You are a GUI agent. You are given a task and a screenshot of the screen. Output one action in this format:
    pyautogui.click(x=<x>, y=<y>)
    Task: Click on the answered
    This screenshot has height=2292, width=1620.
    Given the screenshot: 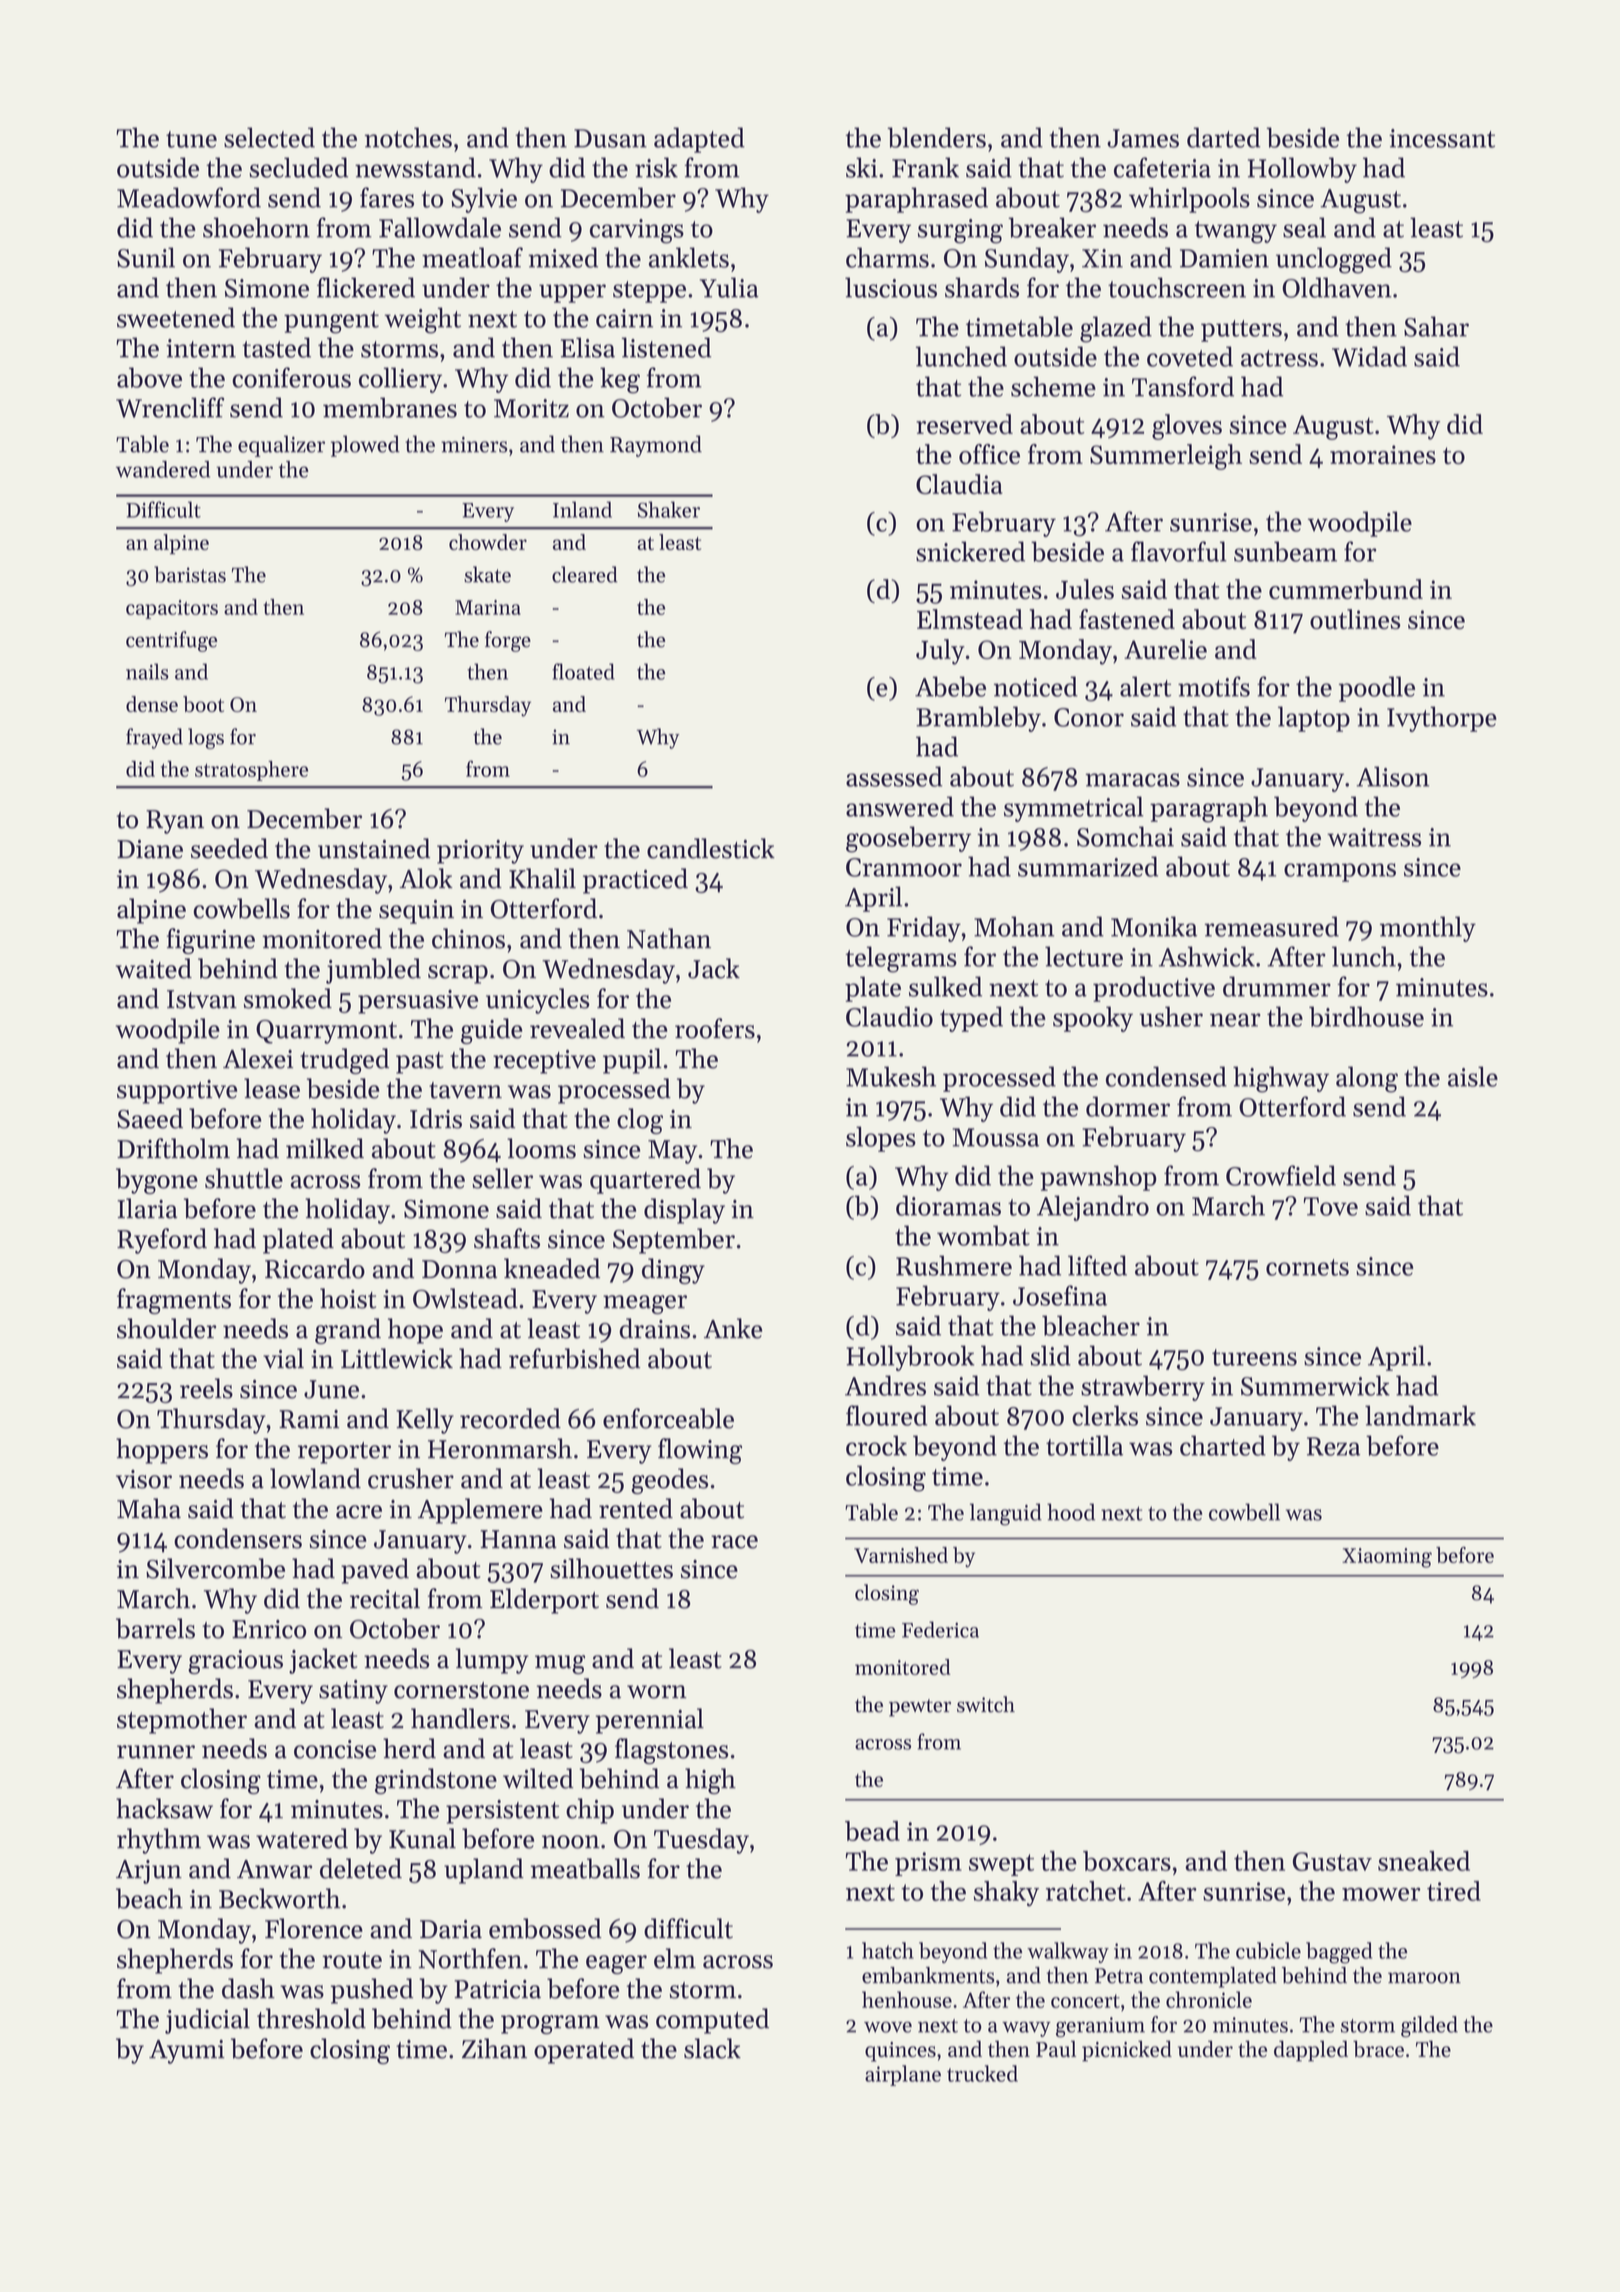 What is the action you would take?
    pyautogui.click(x=900, y=806)
